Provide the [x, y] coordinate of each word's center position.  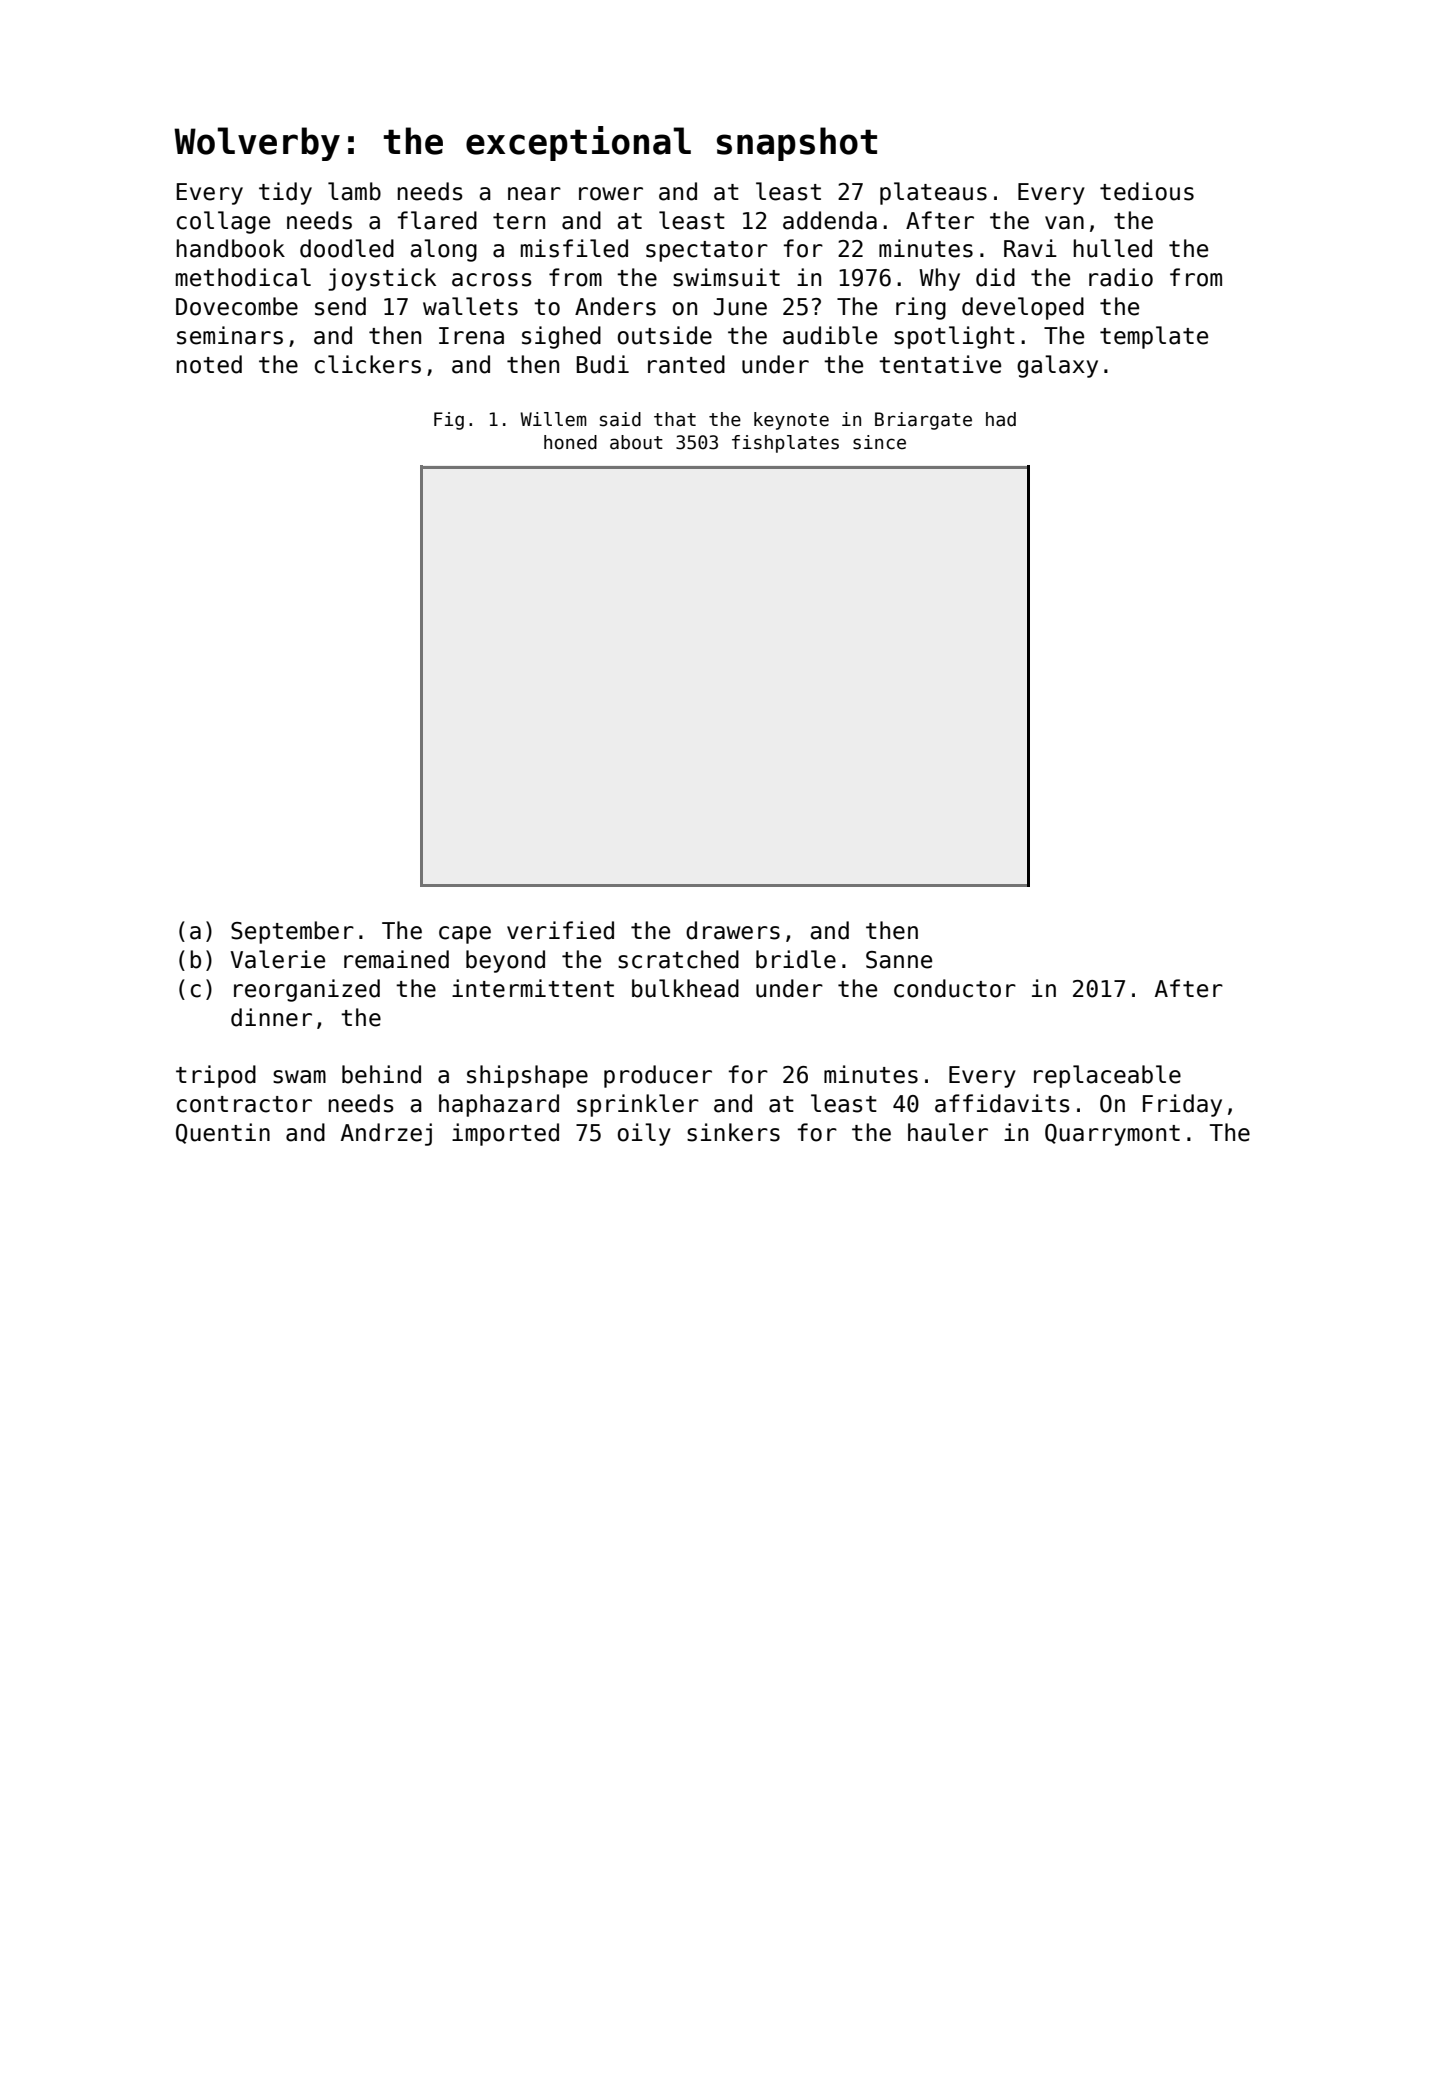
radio [1121, 277]
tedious [1147, 191]
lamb [354, 191]
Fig [449, 421]
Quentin [223, 1133]
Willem [553, 419]
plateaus [933, 193]
